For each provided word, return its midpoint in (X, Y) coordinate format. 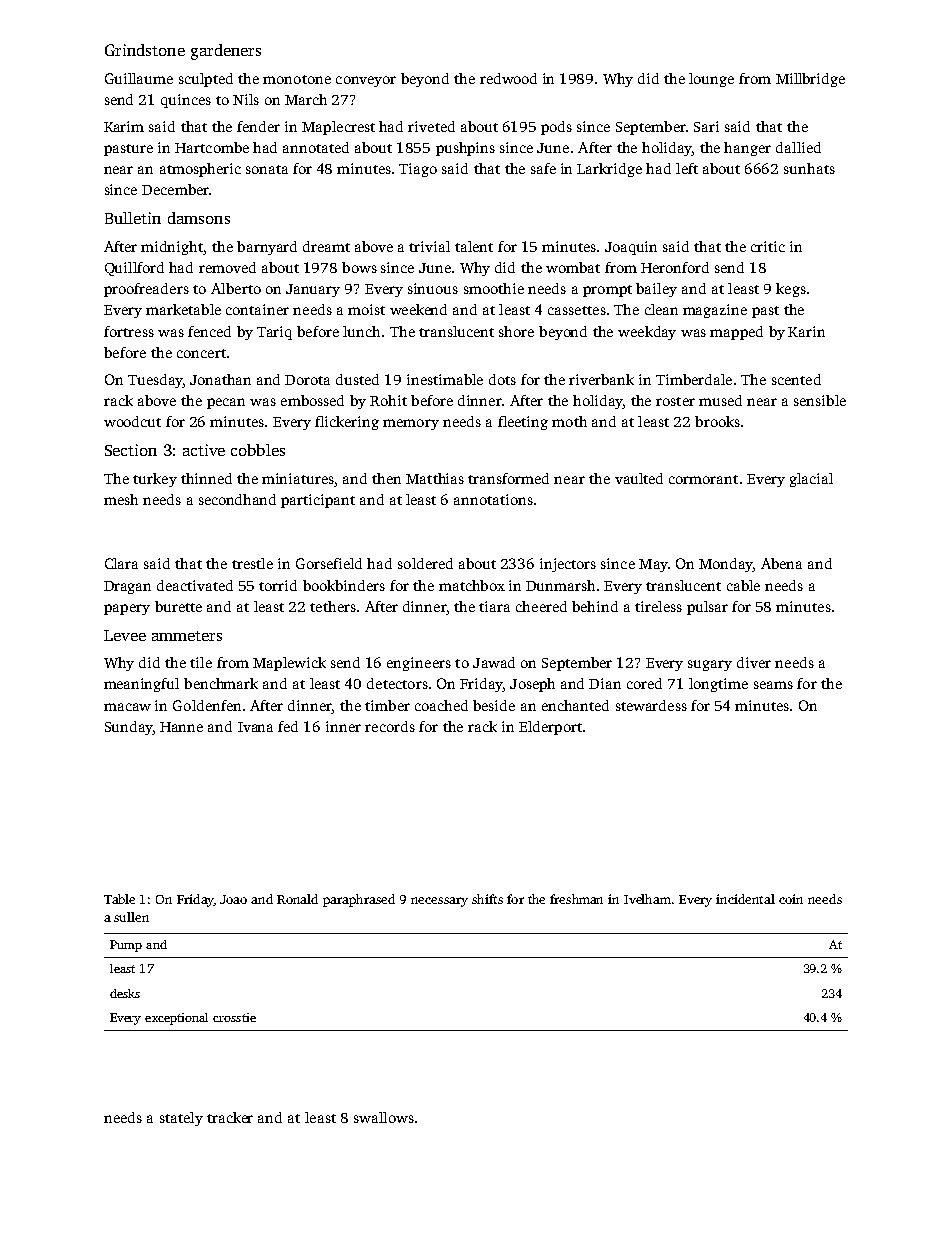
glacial (811, 480)
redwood (508, 78)
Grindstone (145, 50)
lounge (711, 80)
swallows (384, 1117)
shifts (487, 899)
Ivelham (647, 899)
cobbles (258, 450)
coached (441, 705)
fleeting (523, 423)
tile (201, 662)
